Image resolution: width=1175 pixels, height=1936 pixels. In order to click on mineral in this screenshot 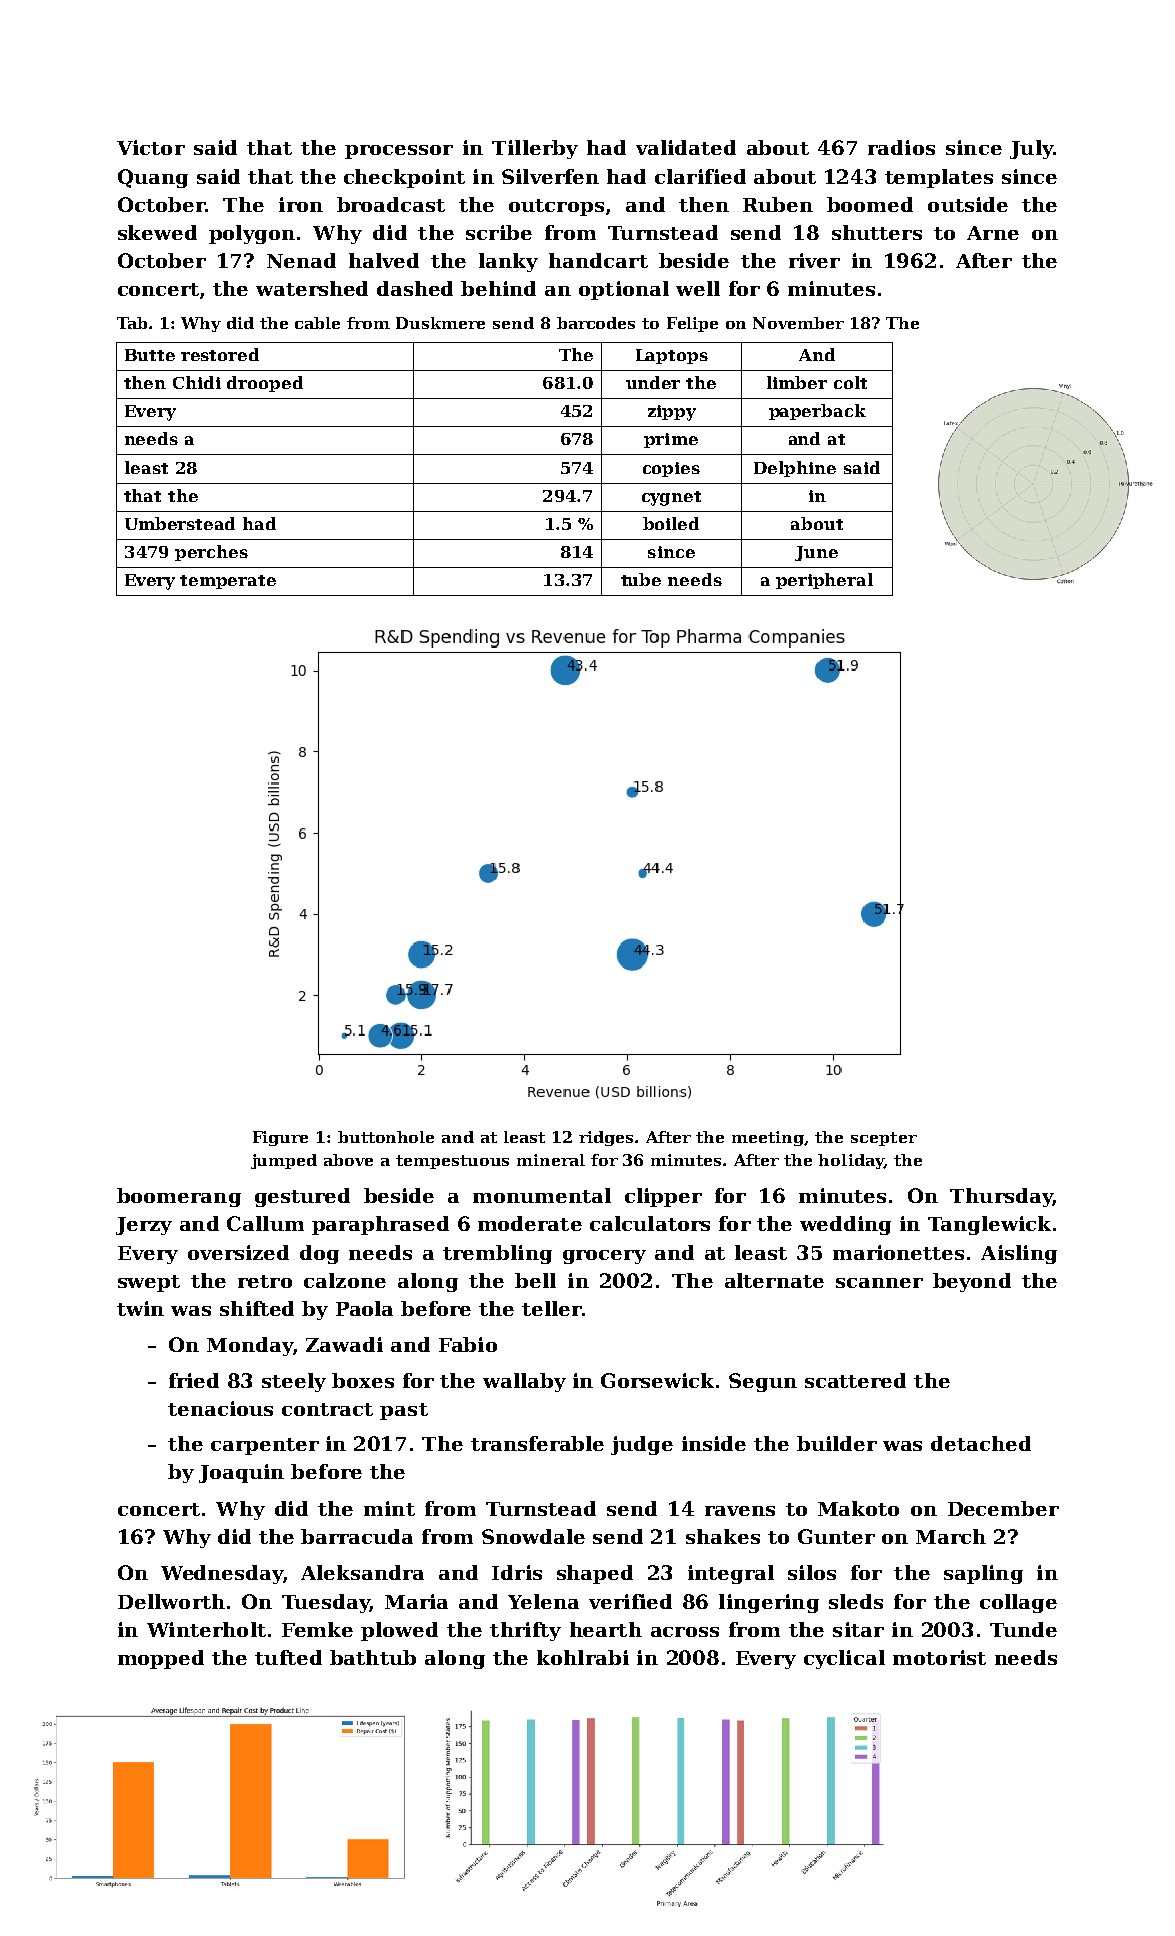, I will do `click(551, 1160)`.
